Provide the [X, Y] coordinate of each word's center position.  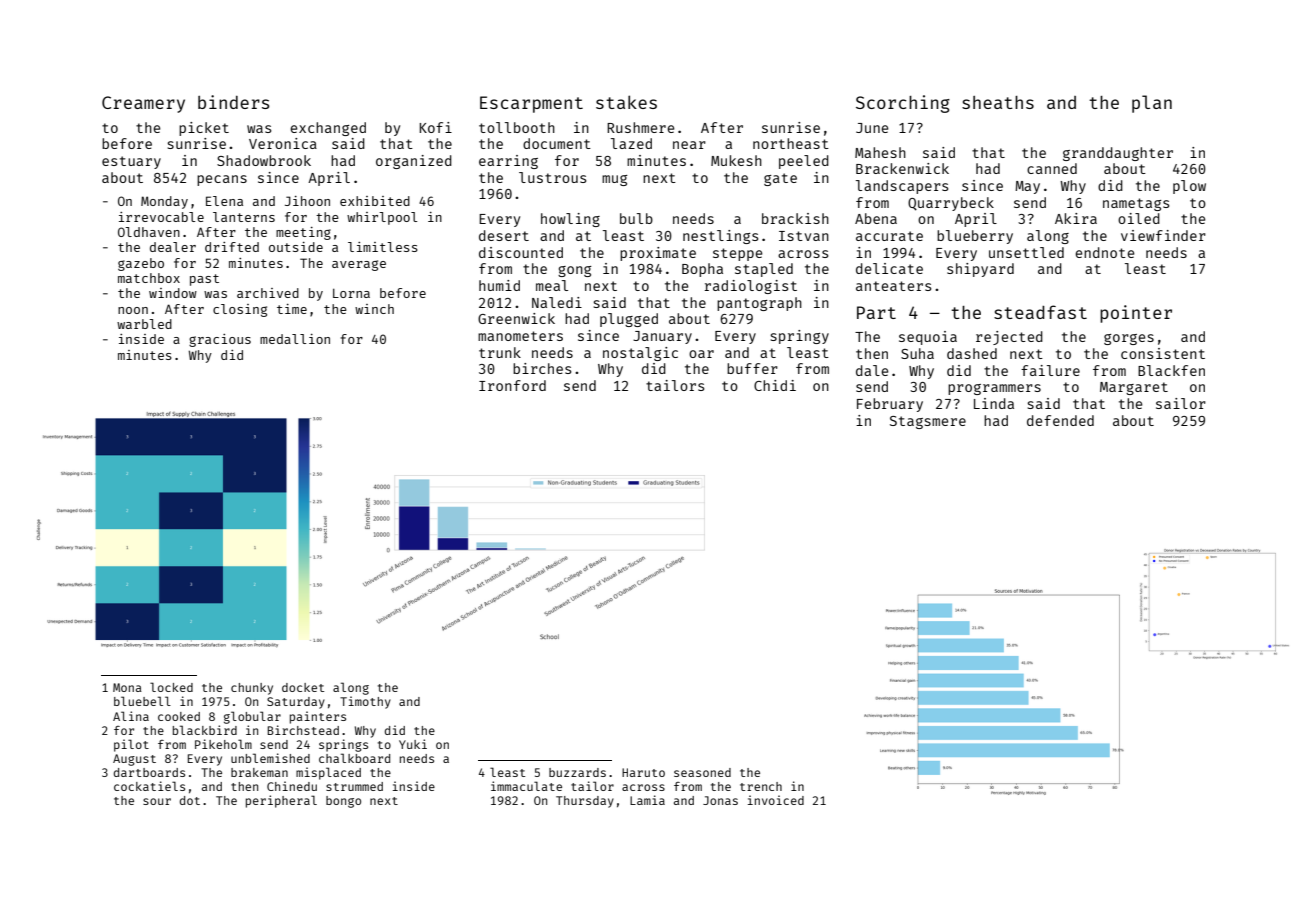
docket [303, 687]
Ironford [512, 385]
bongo [343, 802]
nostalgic [640, 354]
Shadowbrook [264, 160]
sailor [1181, 403]
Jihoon [307, 201]
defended [1060, 420]
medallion [295, 339]
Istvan [804, 236]
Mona [127, 687]
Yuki [413, 744]
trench [761, 786]
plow [1189, 187]
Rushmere [640, 127]
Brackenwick [902, 168]
